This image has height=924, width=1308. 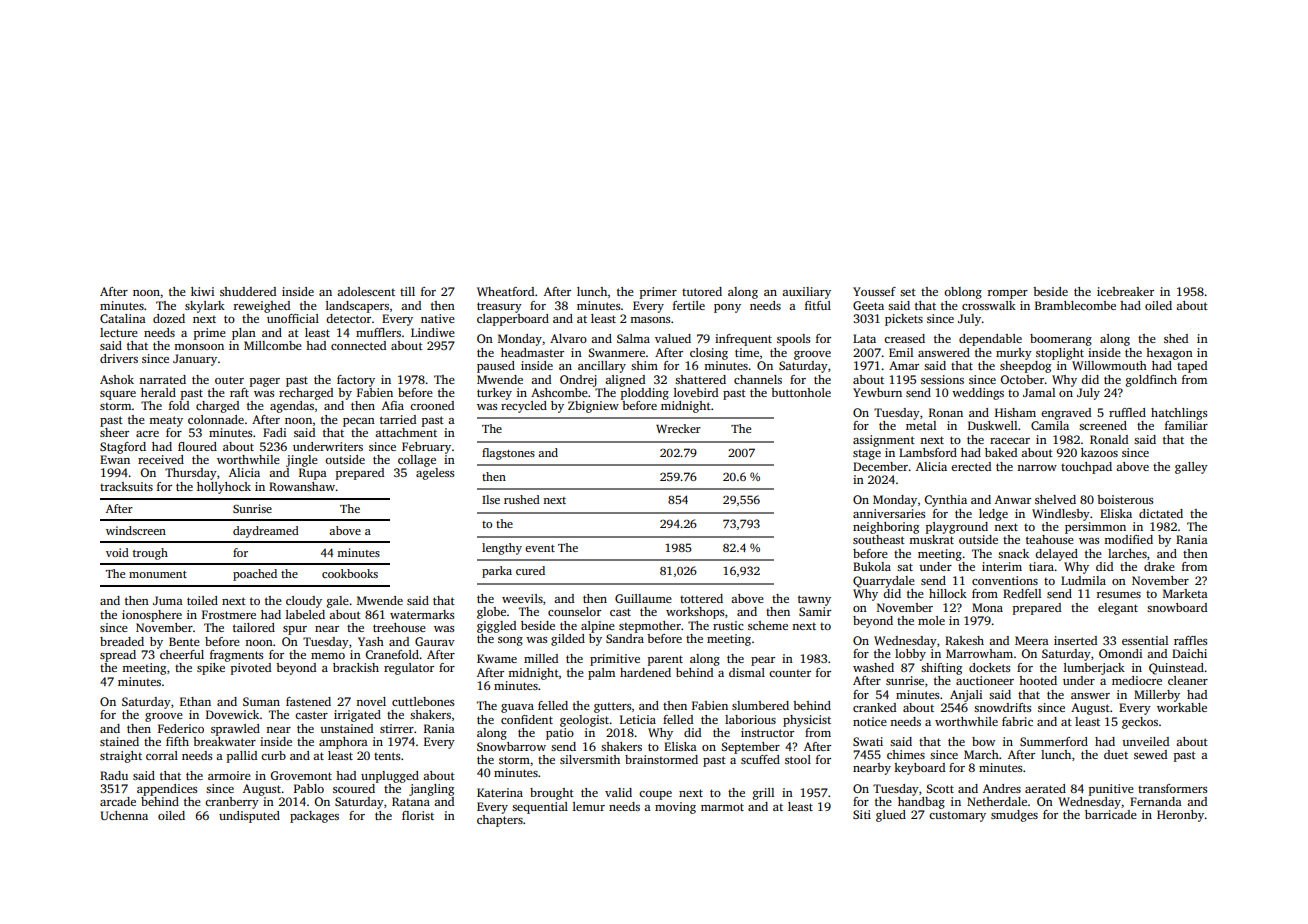 I want to click on meaty, so click(x=166, y=421).
